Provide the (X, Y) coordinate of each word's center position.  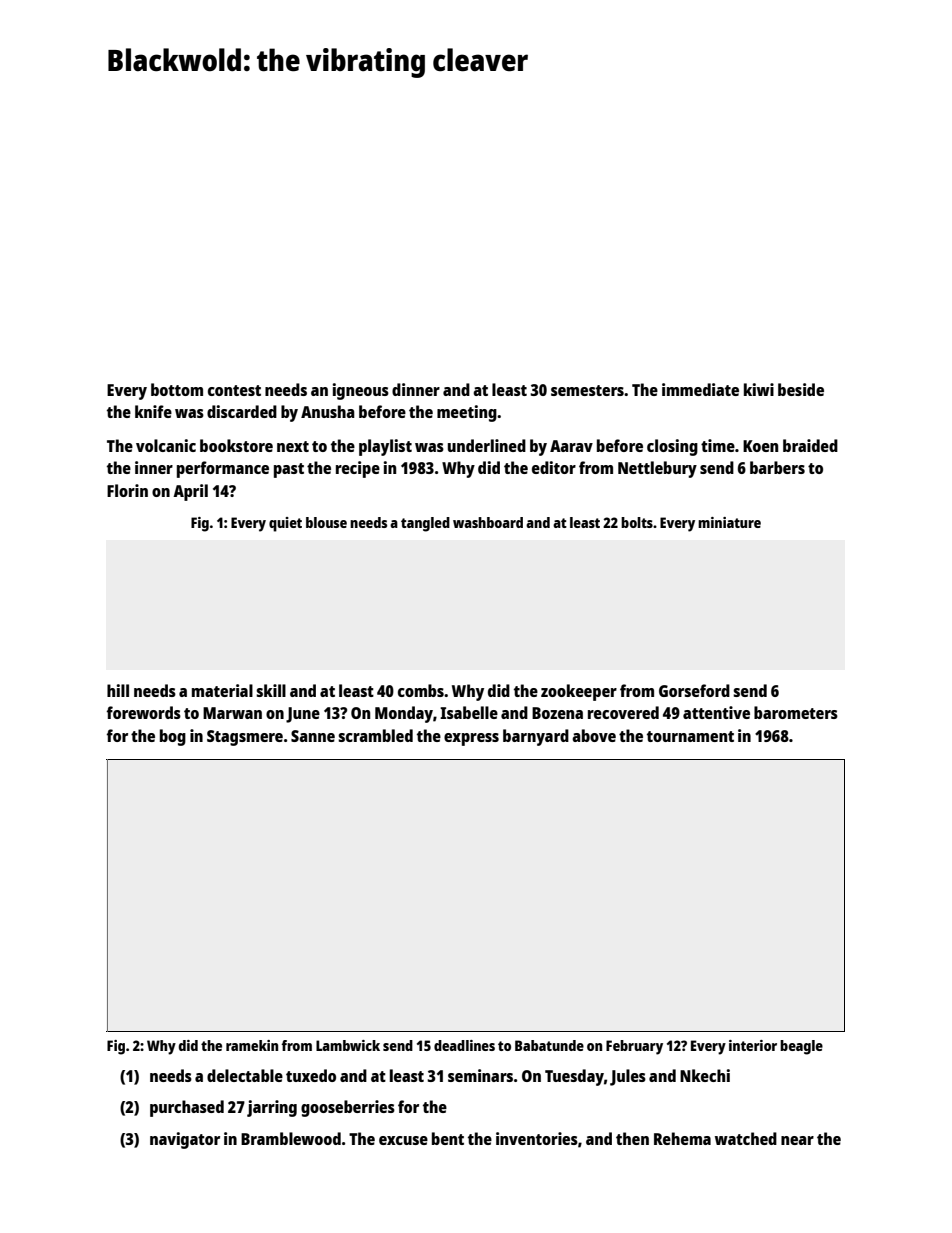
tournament (690, 736)
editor (554, 467)
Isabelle (469, 712)
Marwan (232, 713)
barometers (796, 712)
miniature (729, 522)
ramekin (252, 1045)
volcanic (166, 445)
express (471, 739)
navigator (185, 1140)
